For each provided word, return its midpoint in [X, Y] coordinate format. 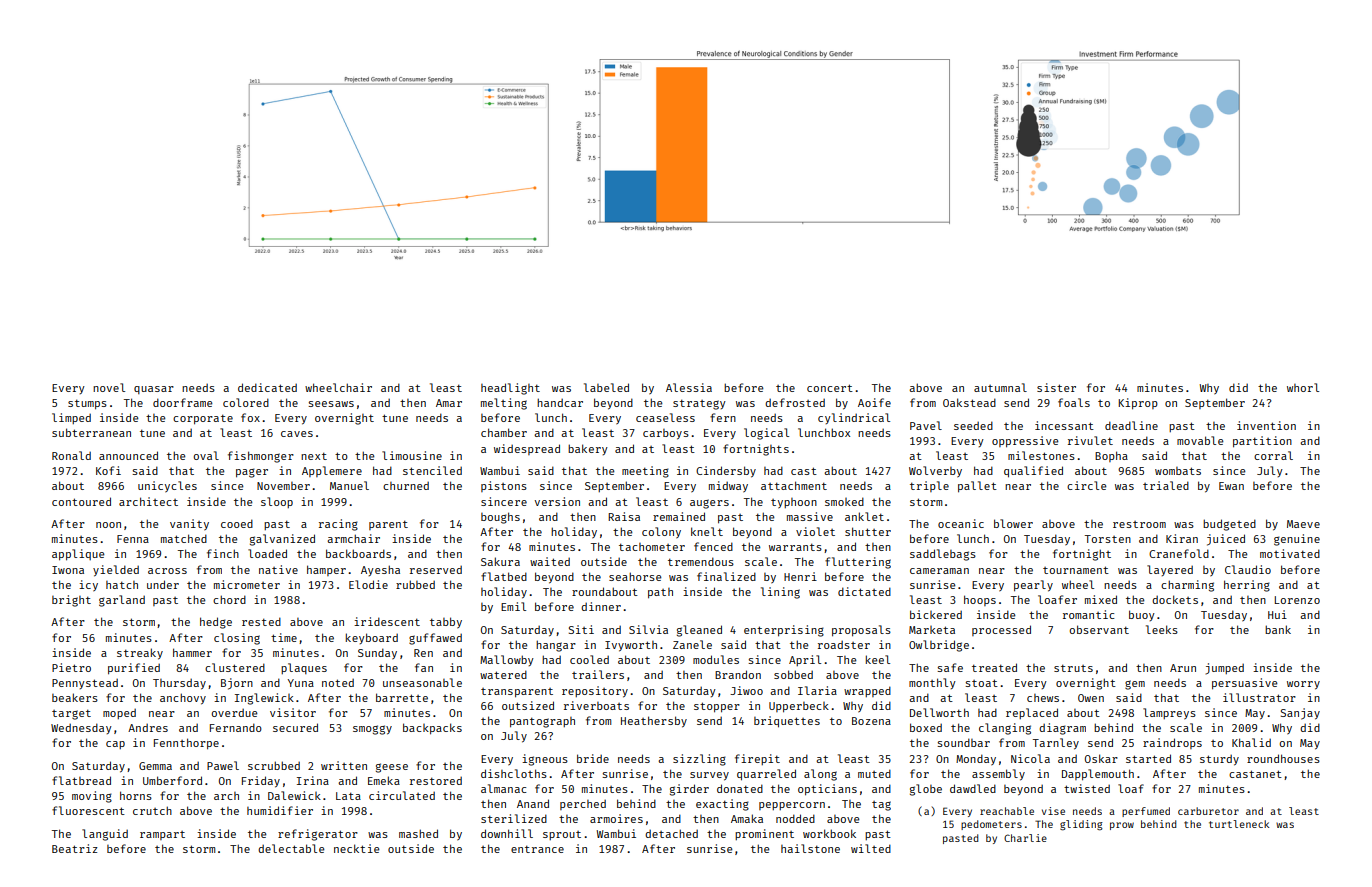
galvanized [282, 540]
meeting [645, 472]
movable [1200, 440]
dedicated [267, 387]
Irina [313, 780]
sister [1056, 387]
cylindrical [854, 418]
